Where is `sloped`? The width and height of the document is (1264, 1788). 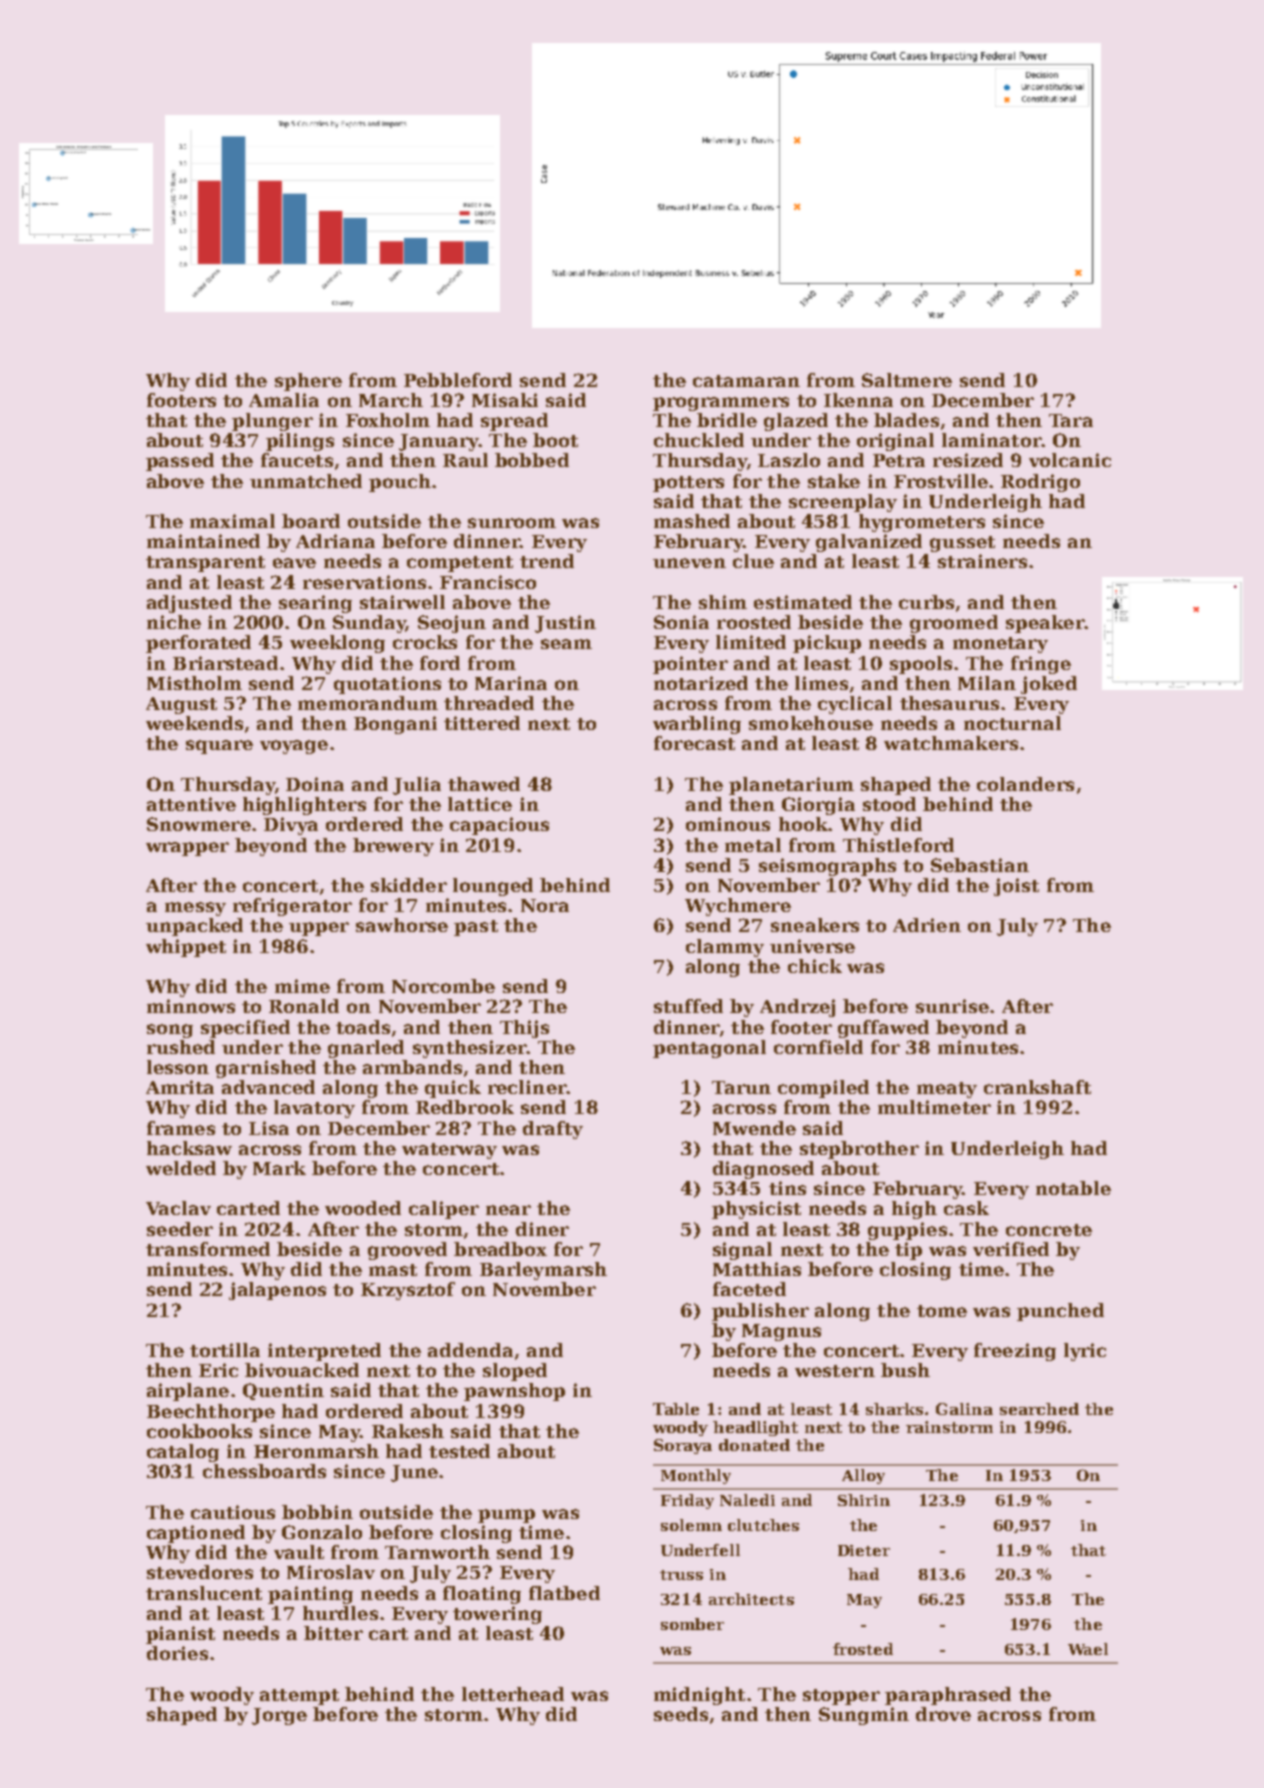 sloped is located at coordinates (515, 1372).
